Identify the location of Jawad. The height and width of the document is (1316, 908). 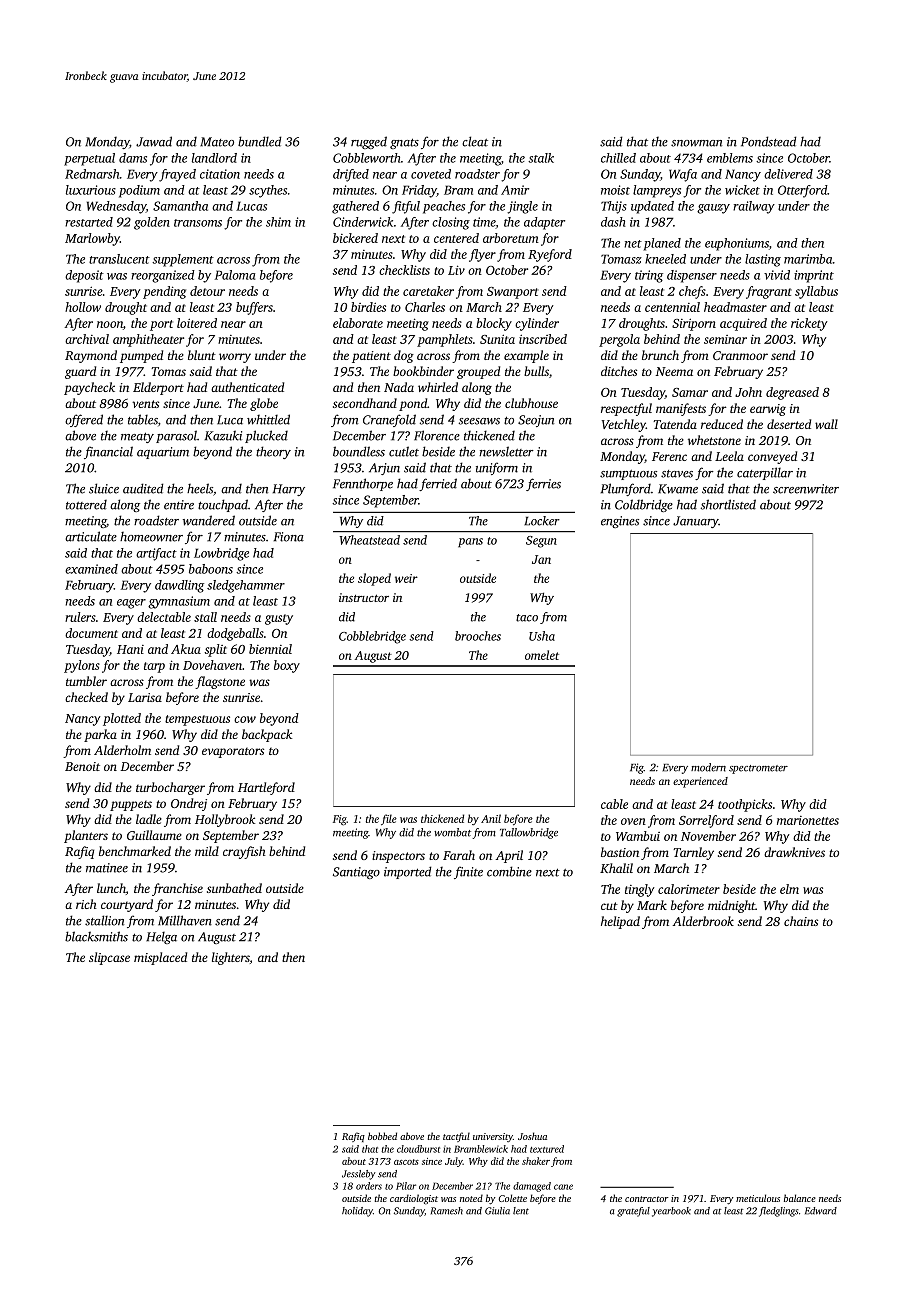
(154, 141).
